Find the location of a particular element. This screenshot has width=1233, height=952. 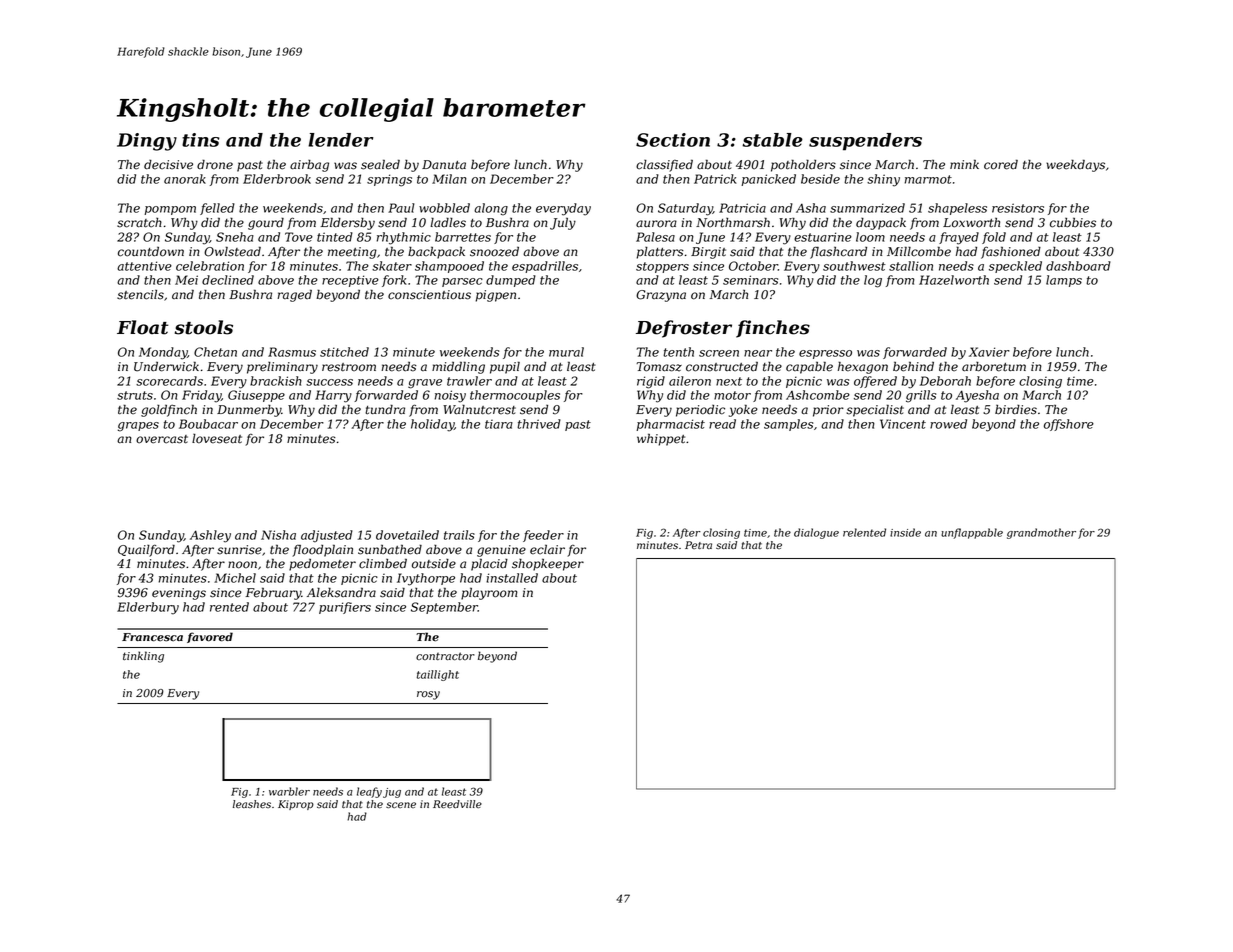

feeder is located at coordinates (543, 536).
